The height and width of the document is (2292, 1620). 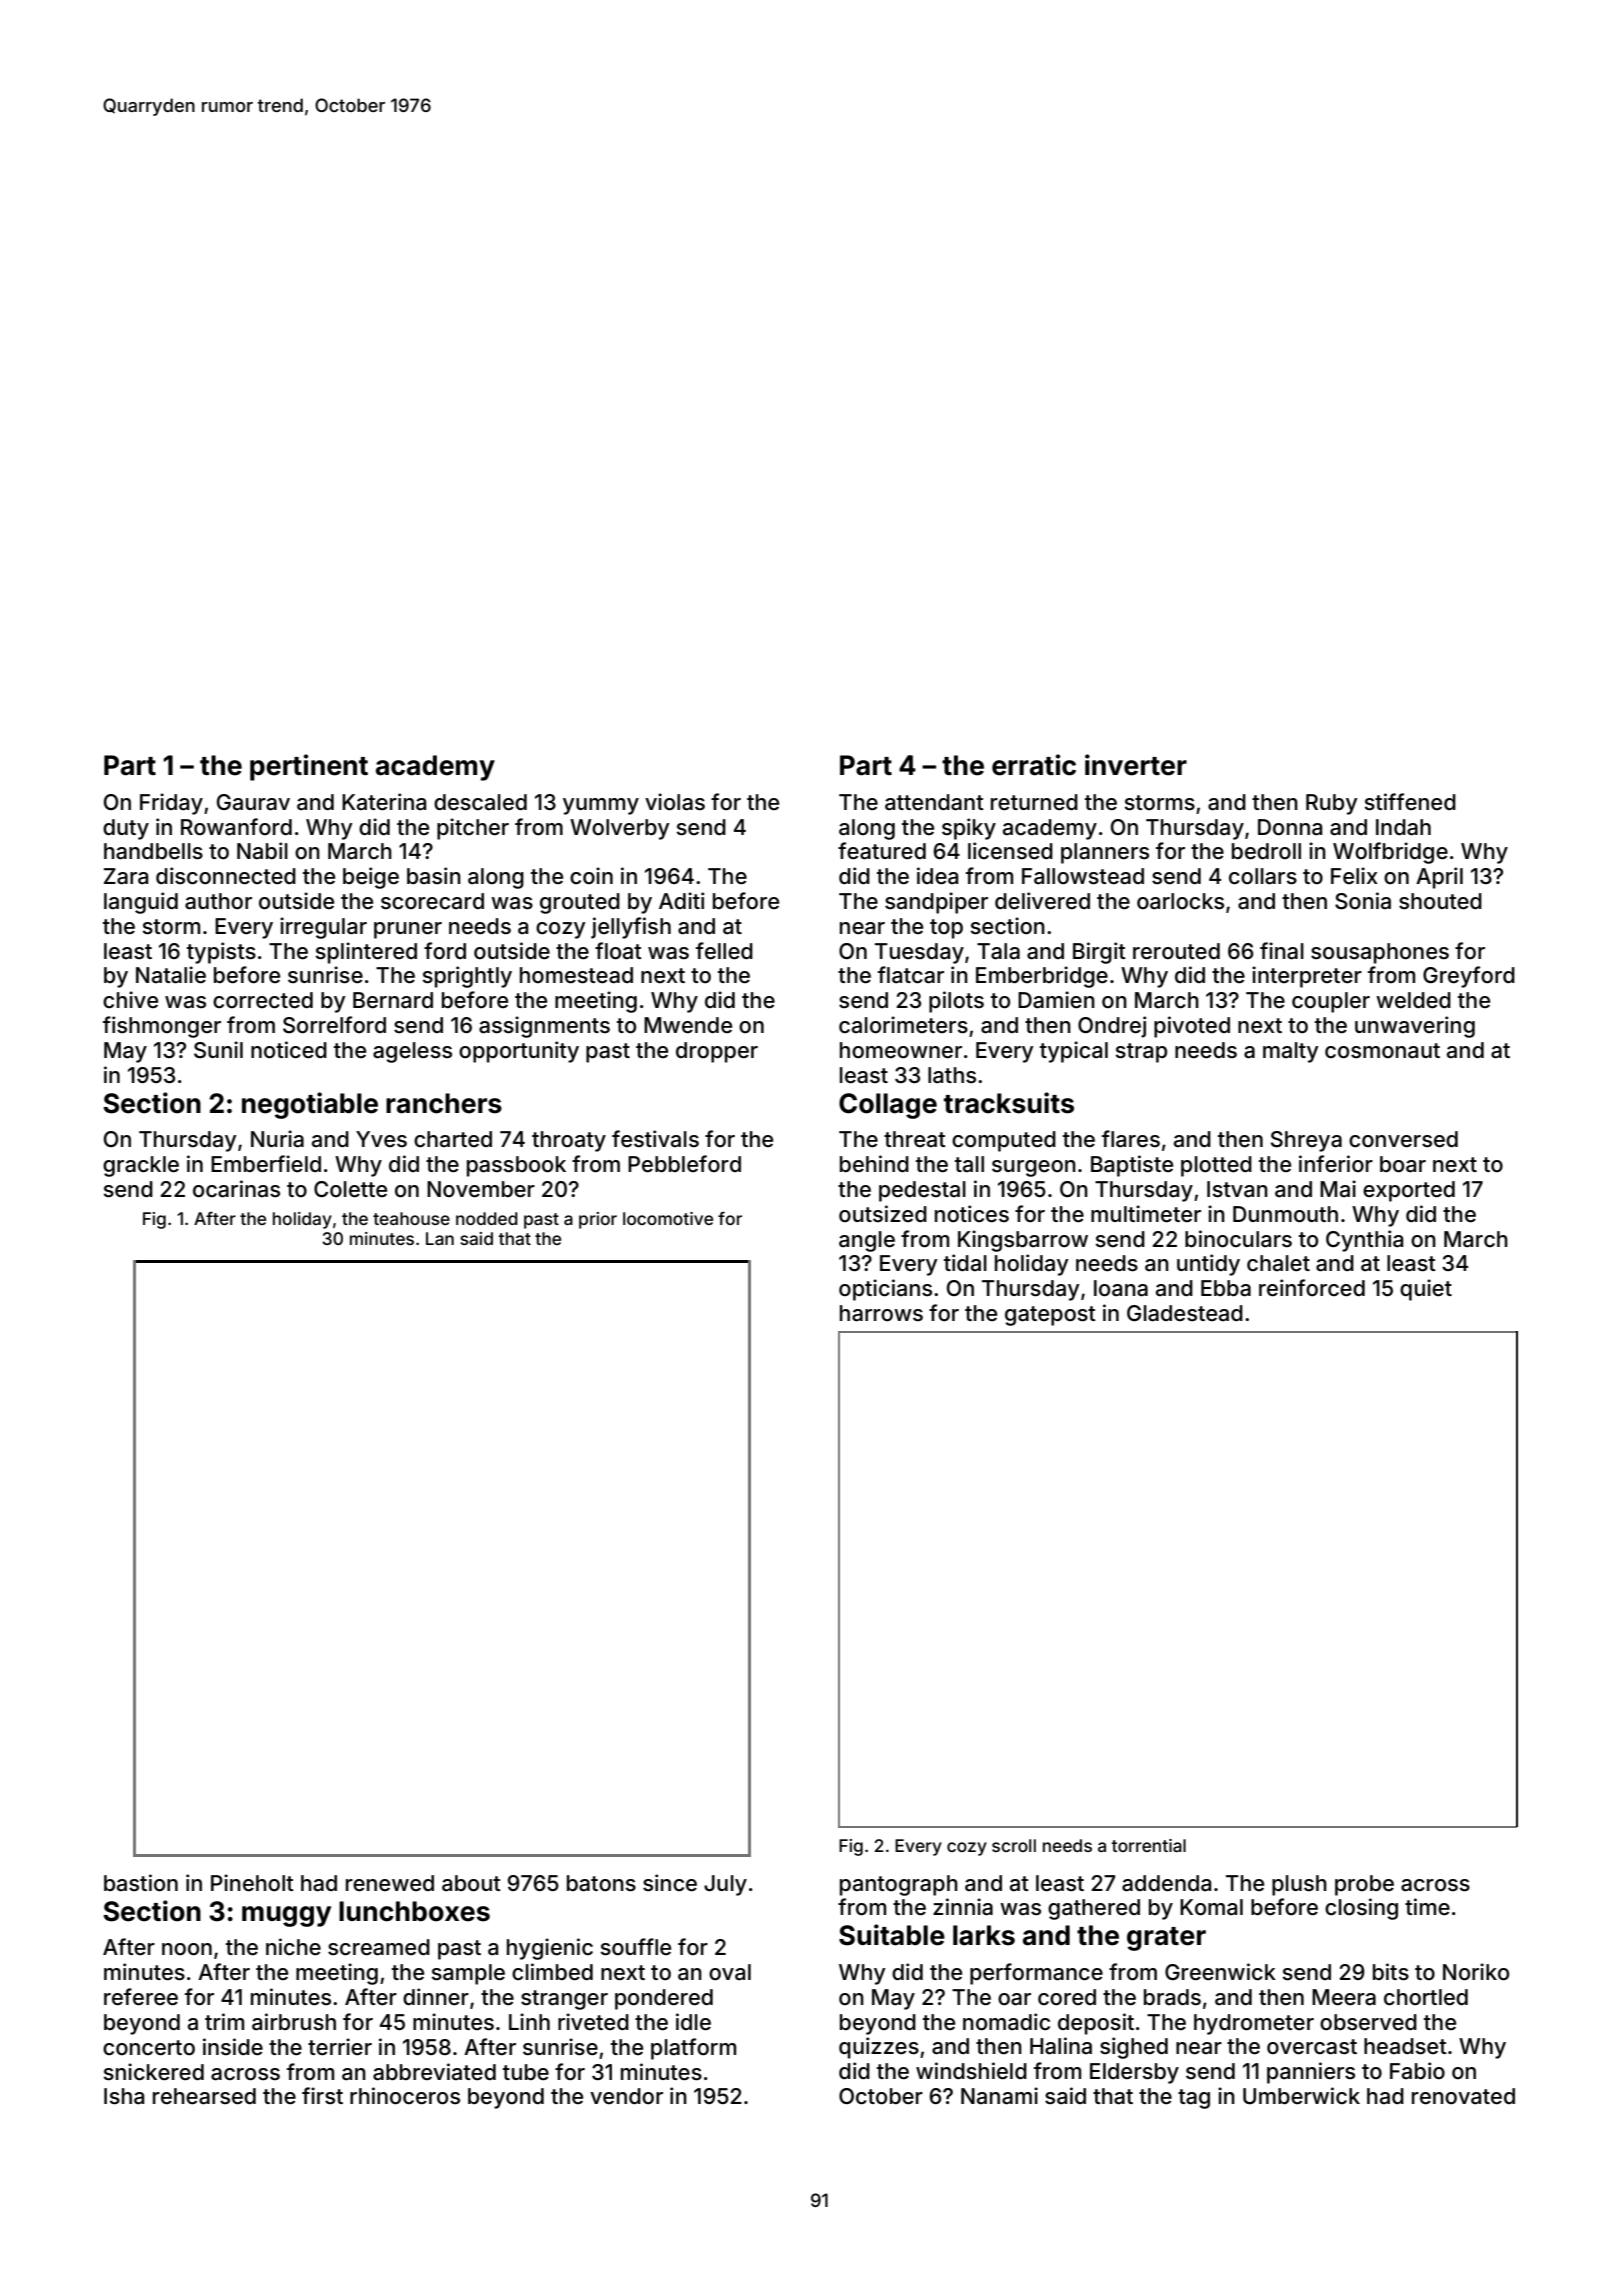 What do you see at coordinates (544, 1027) in the document?
I see `assignments` at bounding box center [544, 1027].
